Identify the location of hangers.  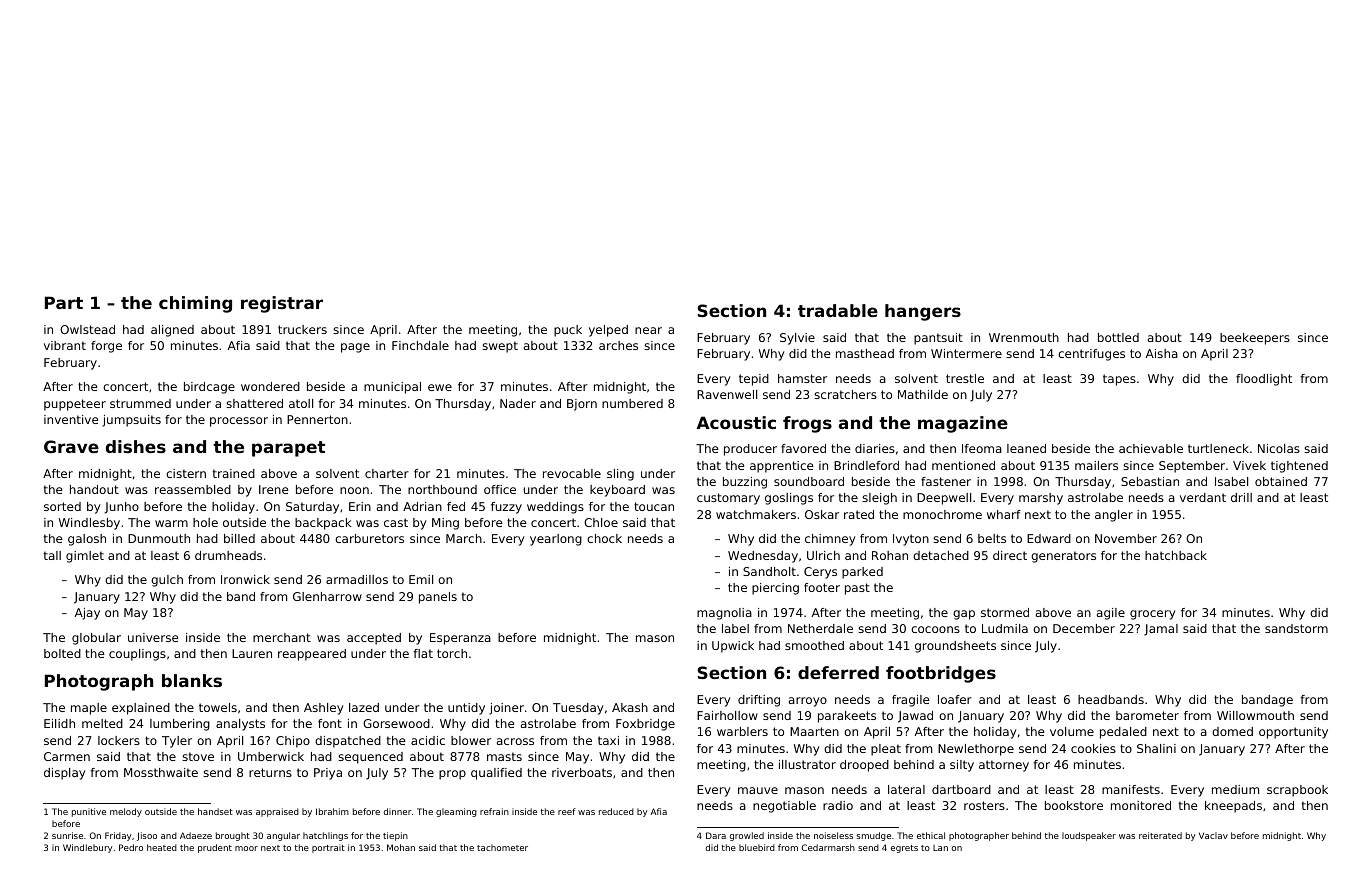
(923, 312).
